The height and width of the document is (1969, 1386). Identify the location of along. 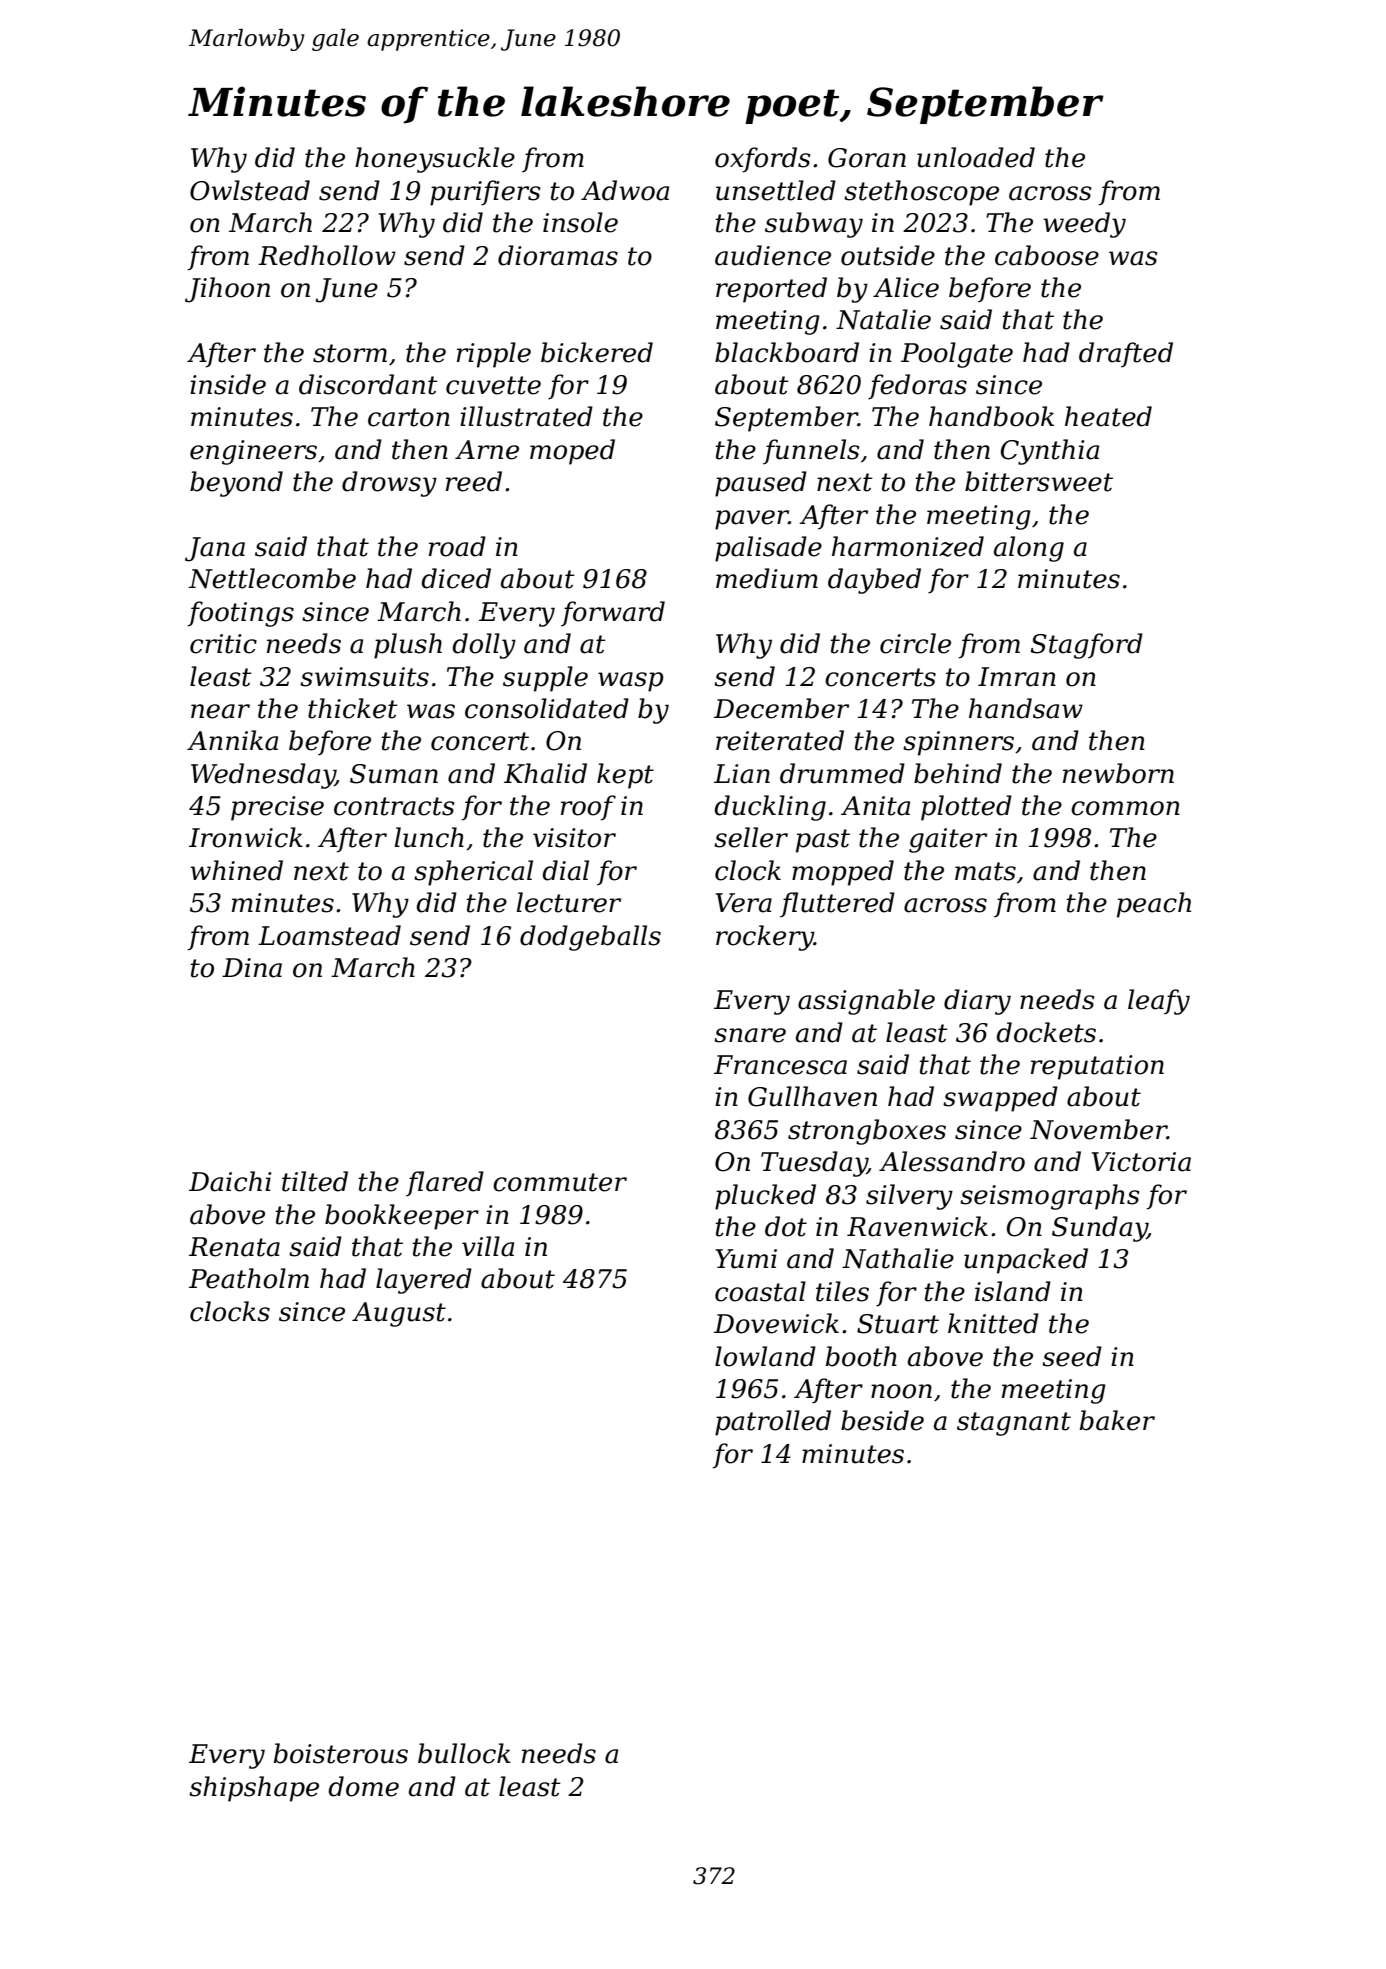
(1029, 549).
